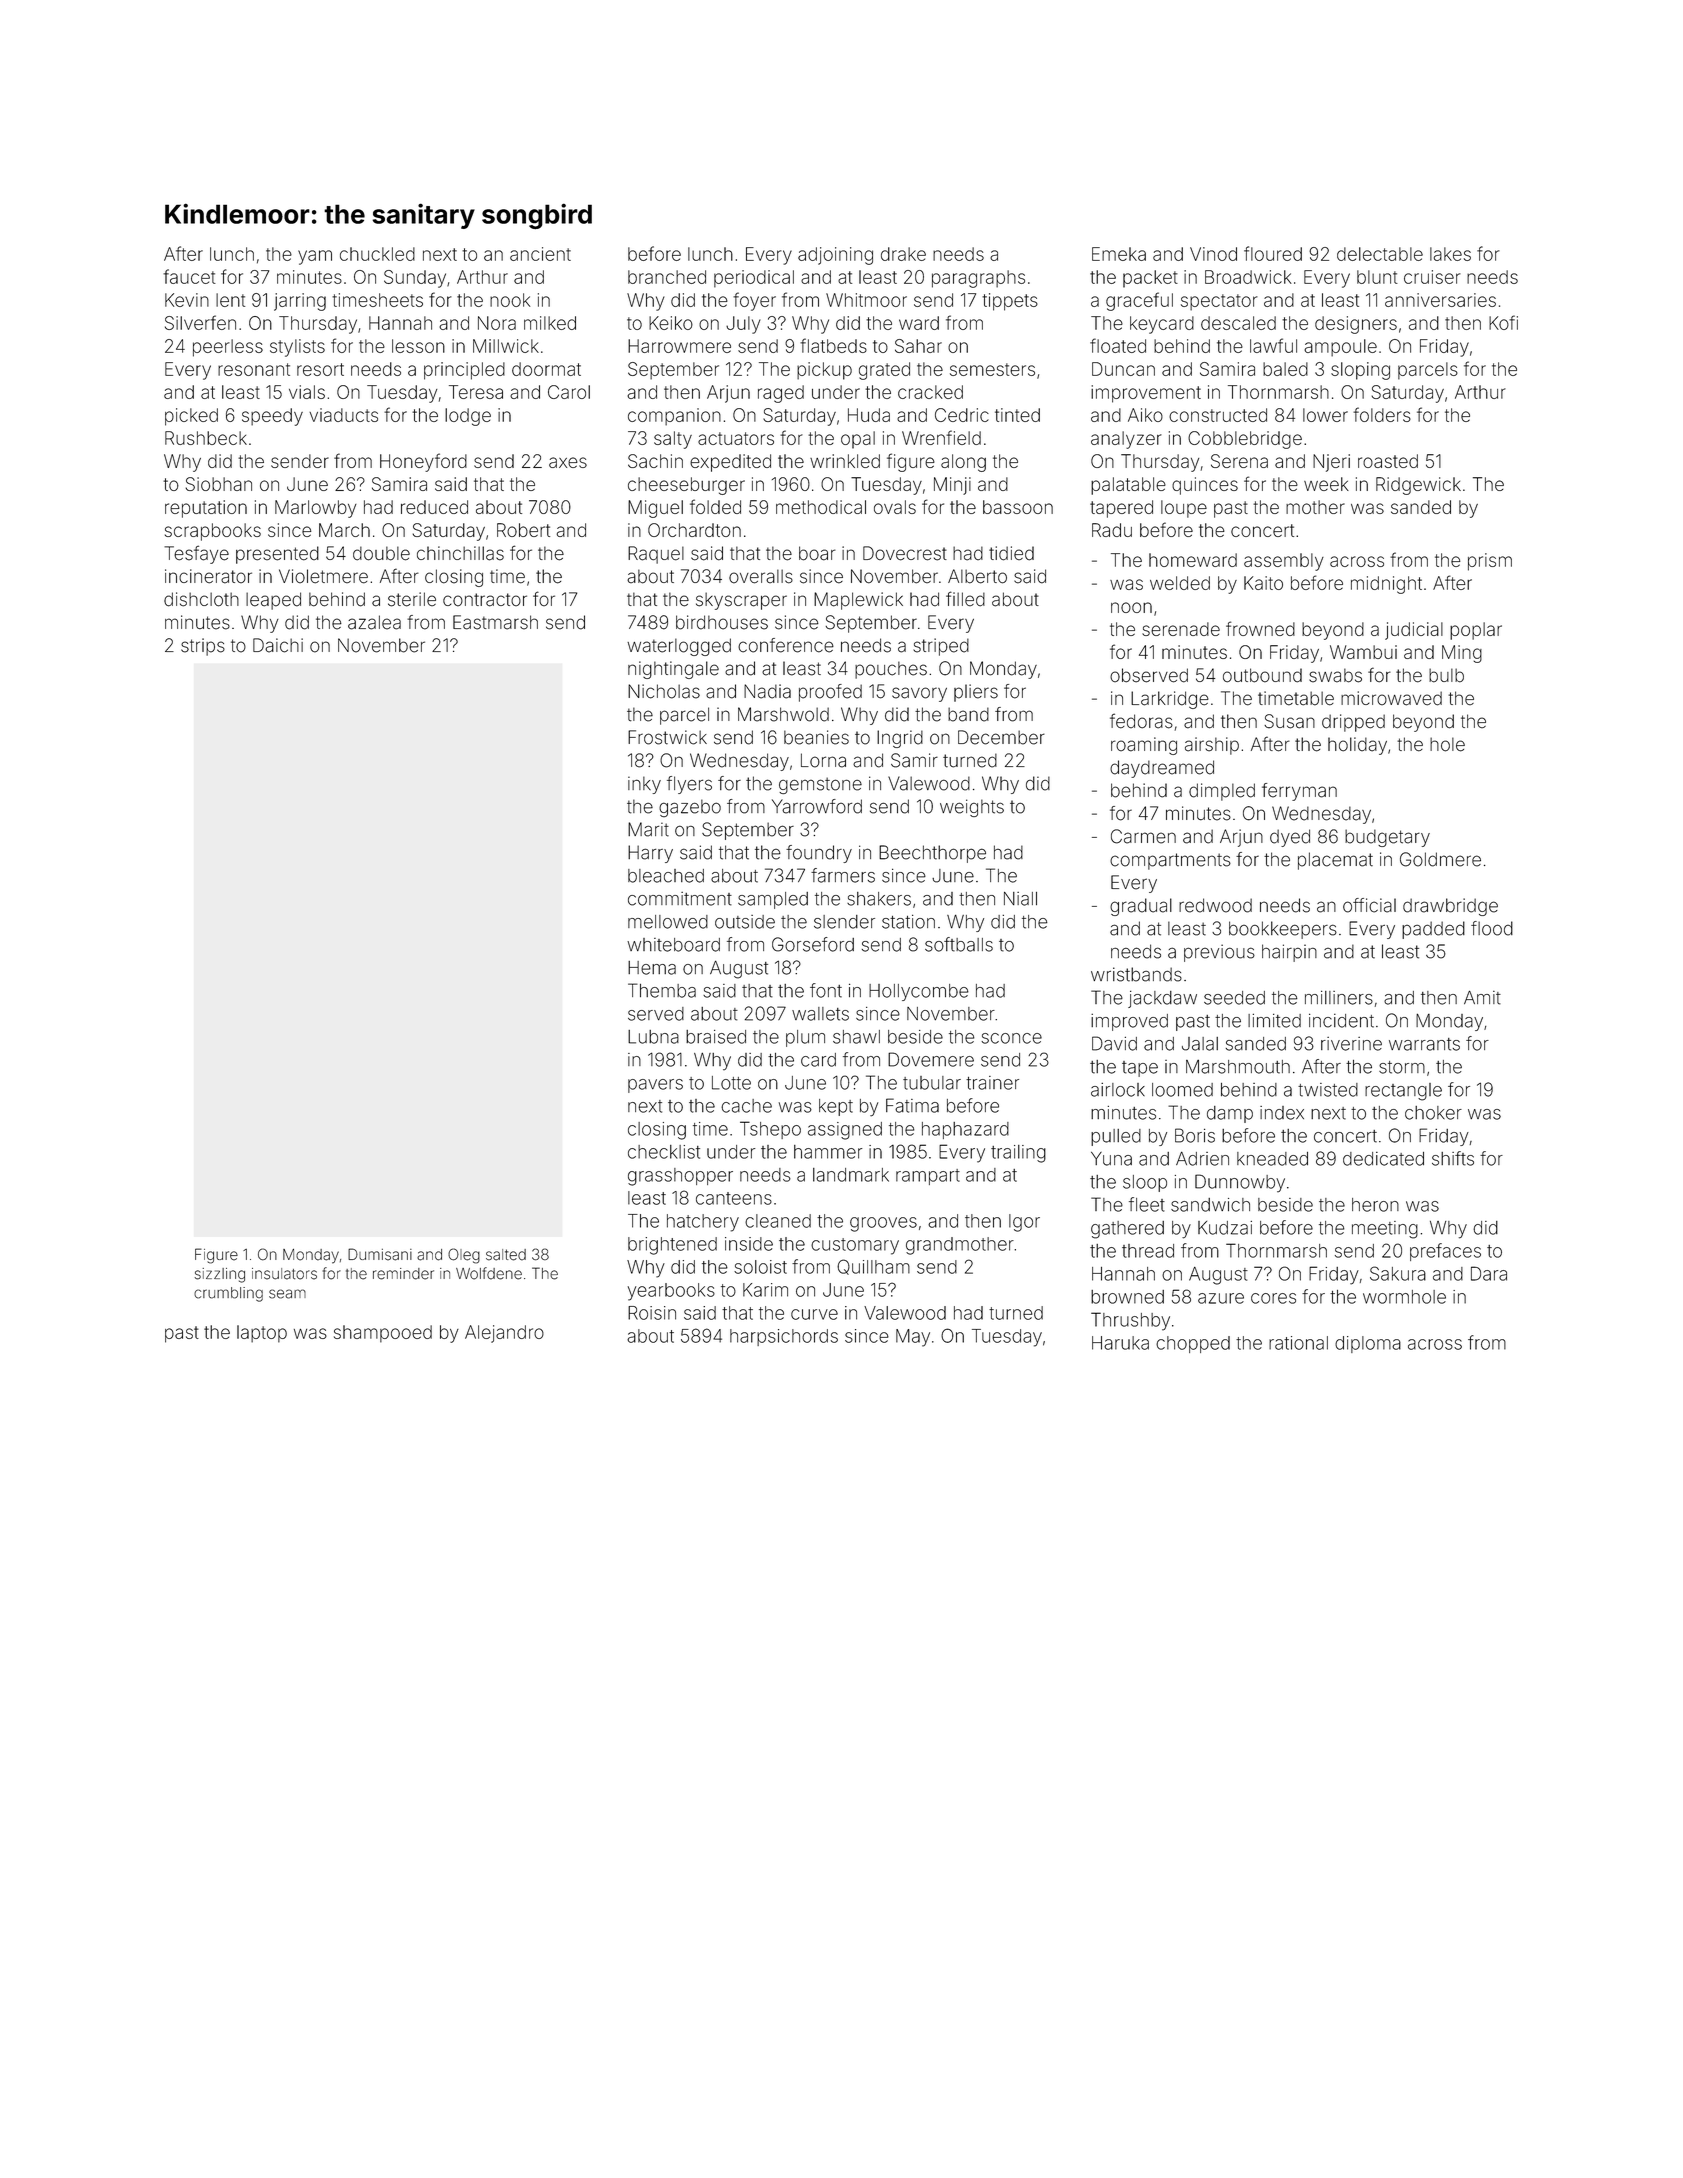 Image resolution: width=1683 pixels, height=2178 pixels. Describe the element at coordinates (187, 300) in the screenshot. I see `Kevin` at that location.
